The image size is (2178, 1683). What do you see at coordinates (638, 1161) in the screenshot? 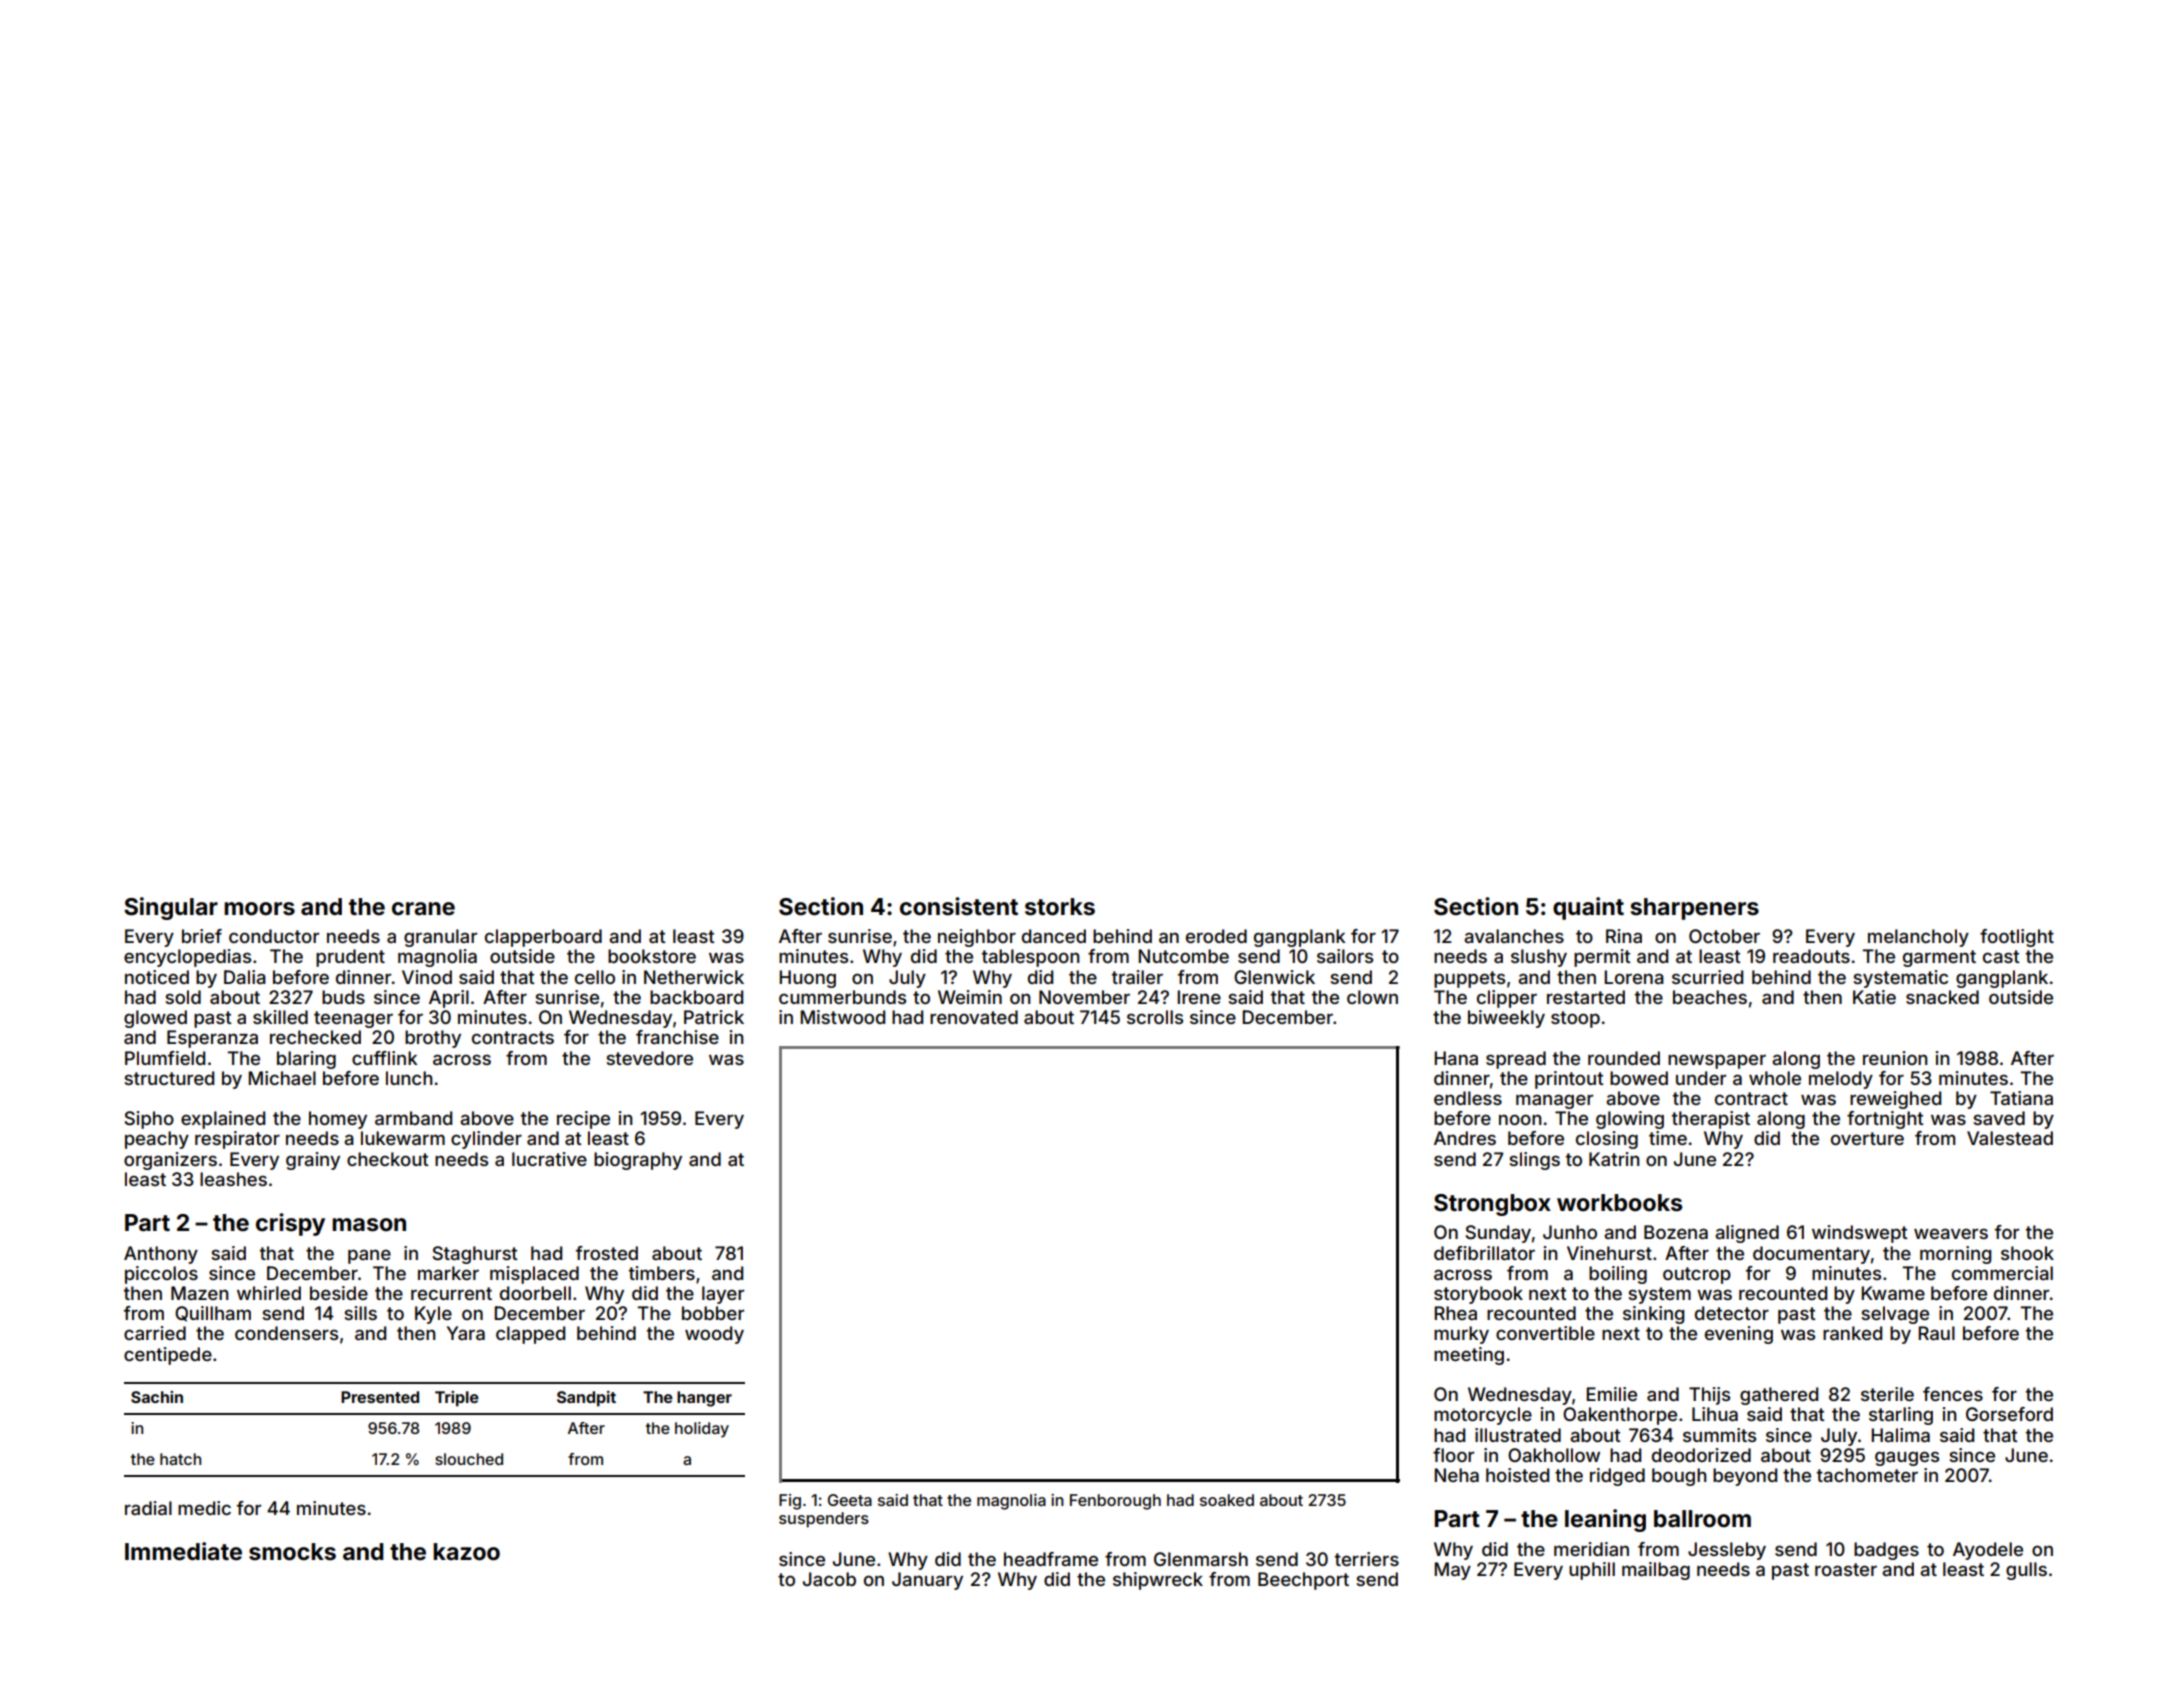
I see `biography` at bounding box center [638, 1161].
